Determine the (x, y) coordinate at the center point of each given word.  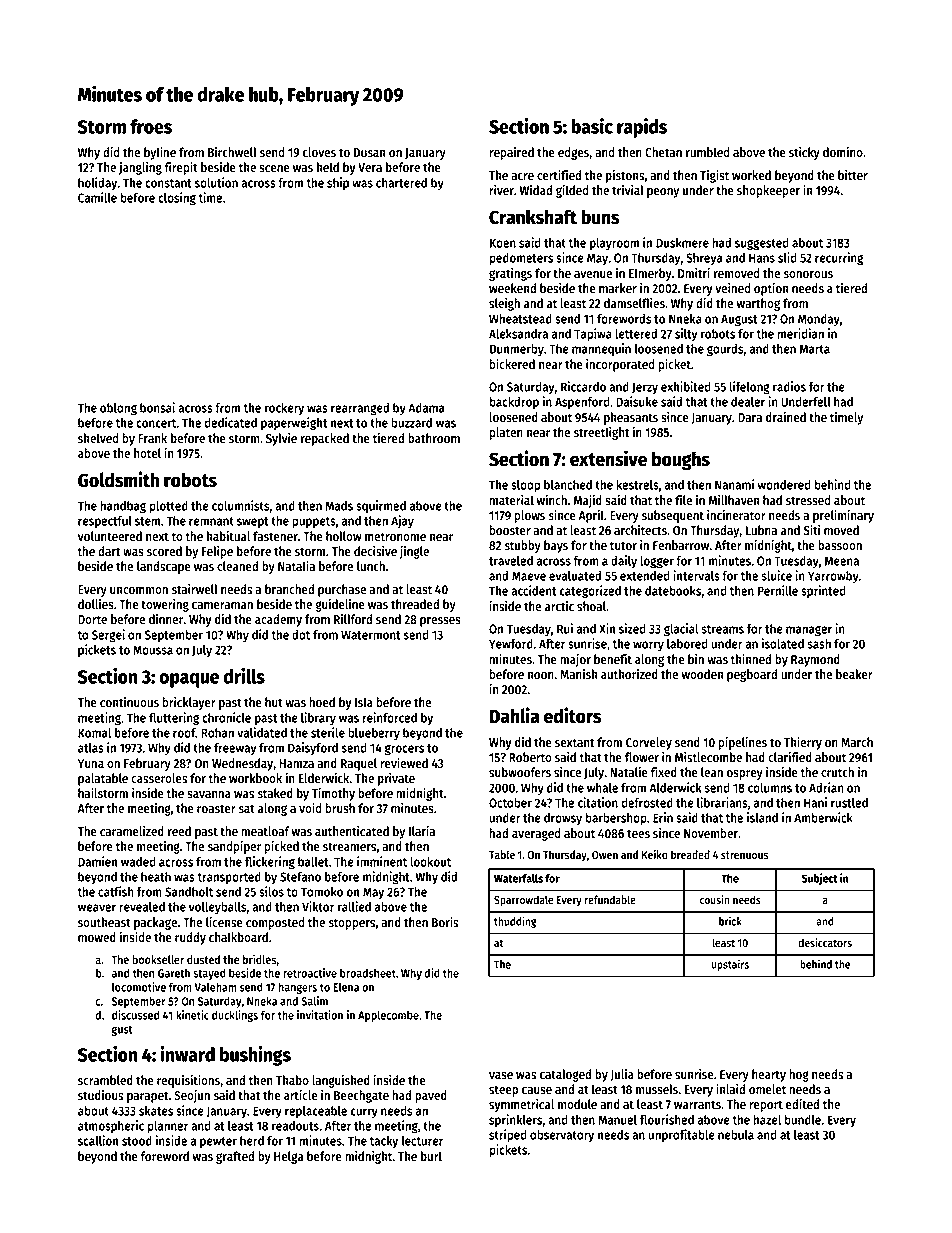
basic (592, 126)
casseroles (159, 778)
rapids (642, 128)
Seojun (192, 1096)
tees (638, 834)
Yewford (511, 644)
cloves (319, 152)
